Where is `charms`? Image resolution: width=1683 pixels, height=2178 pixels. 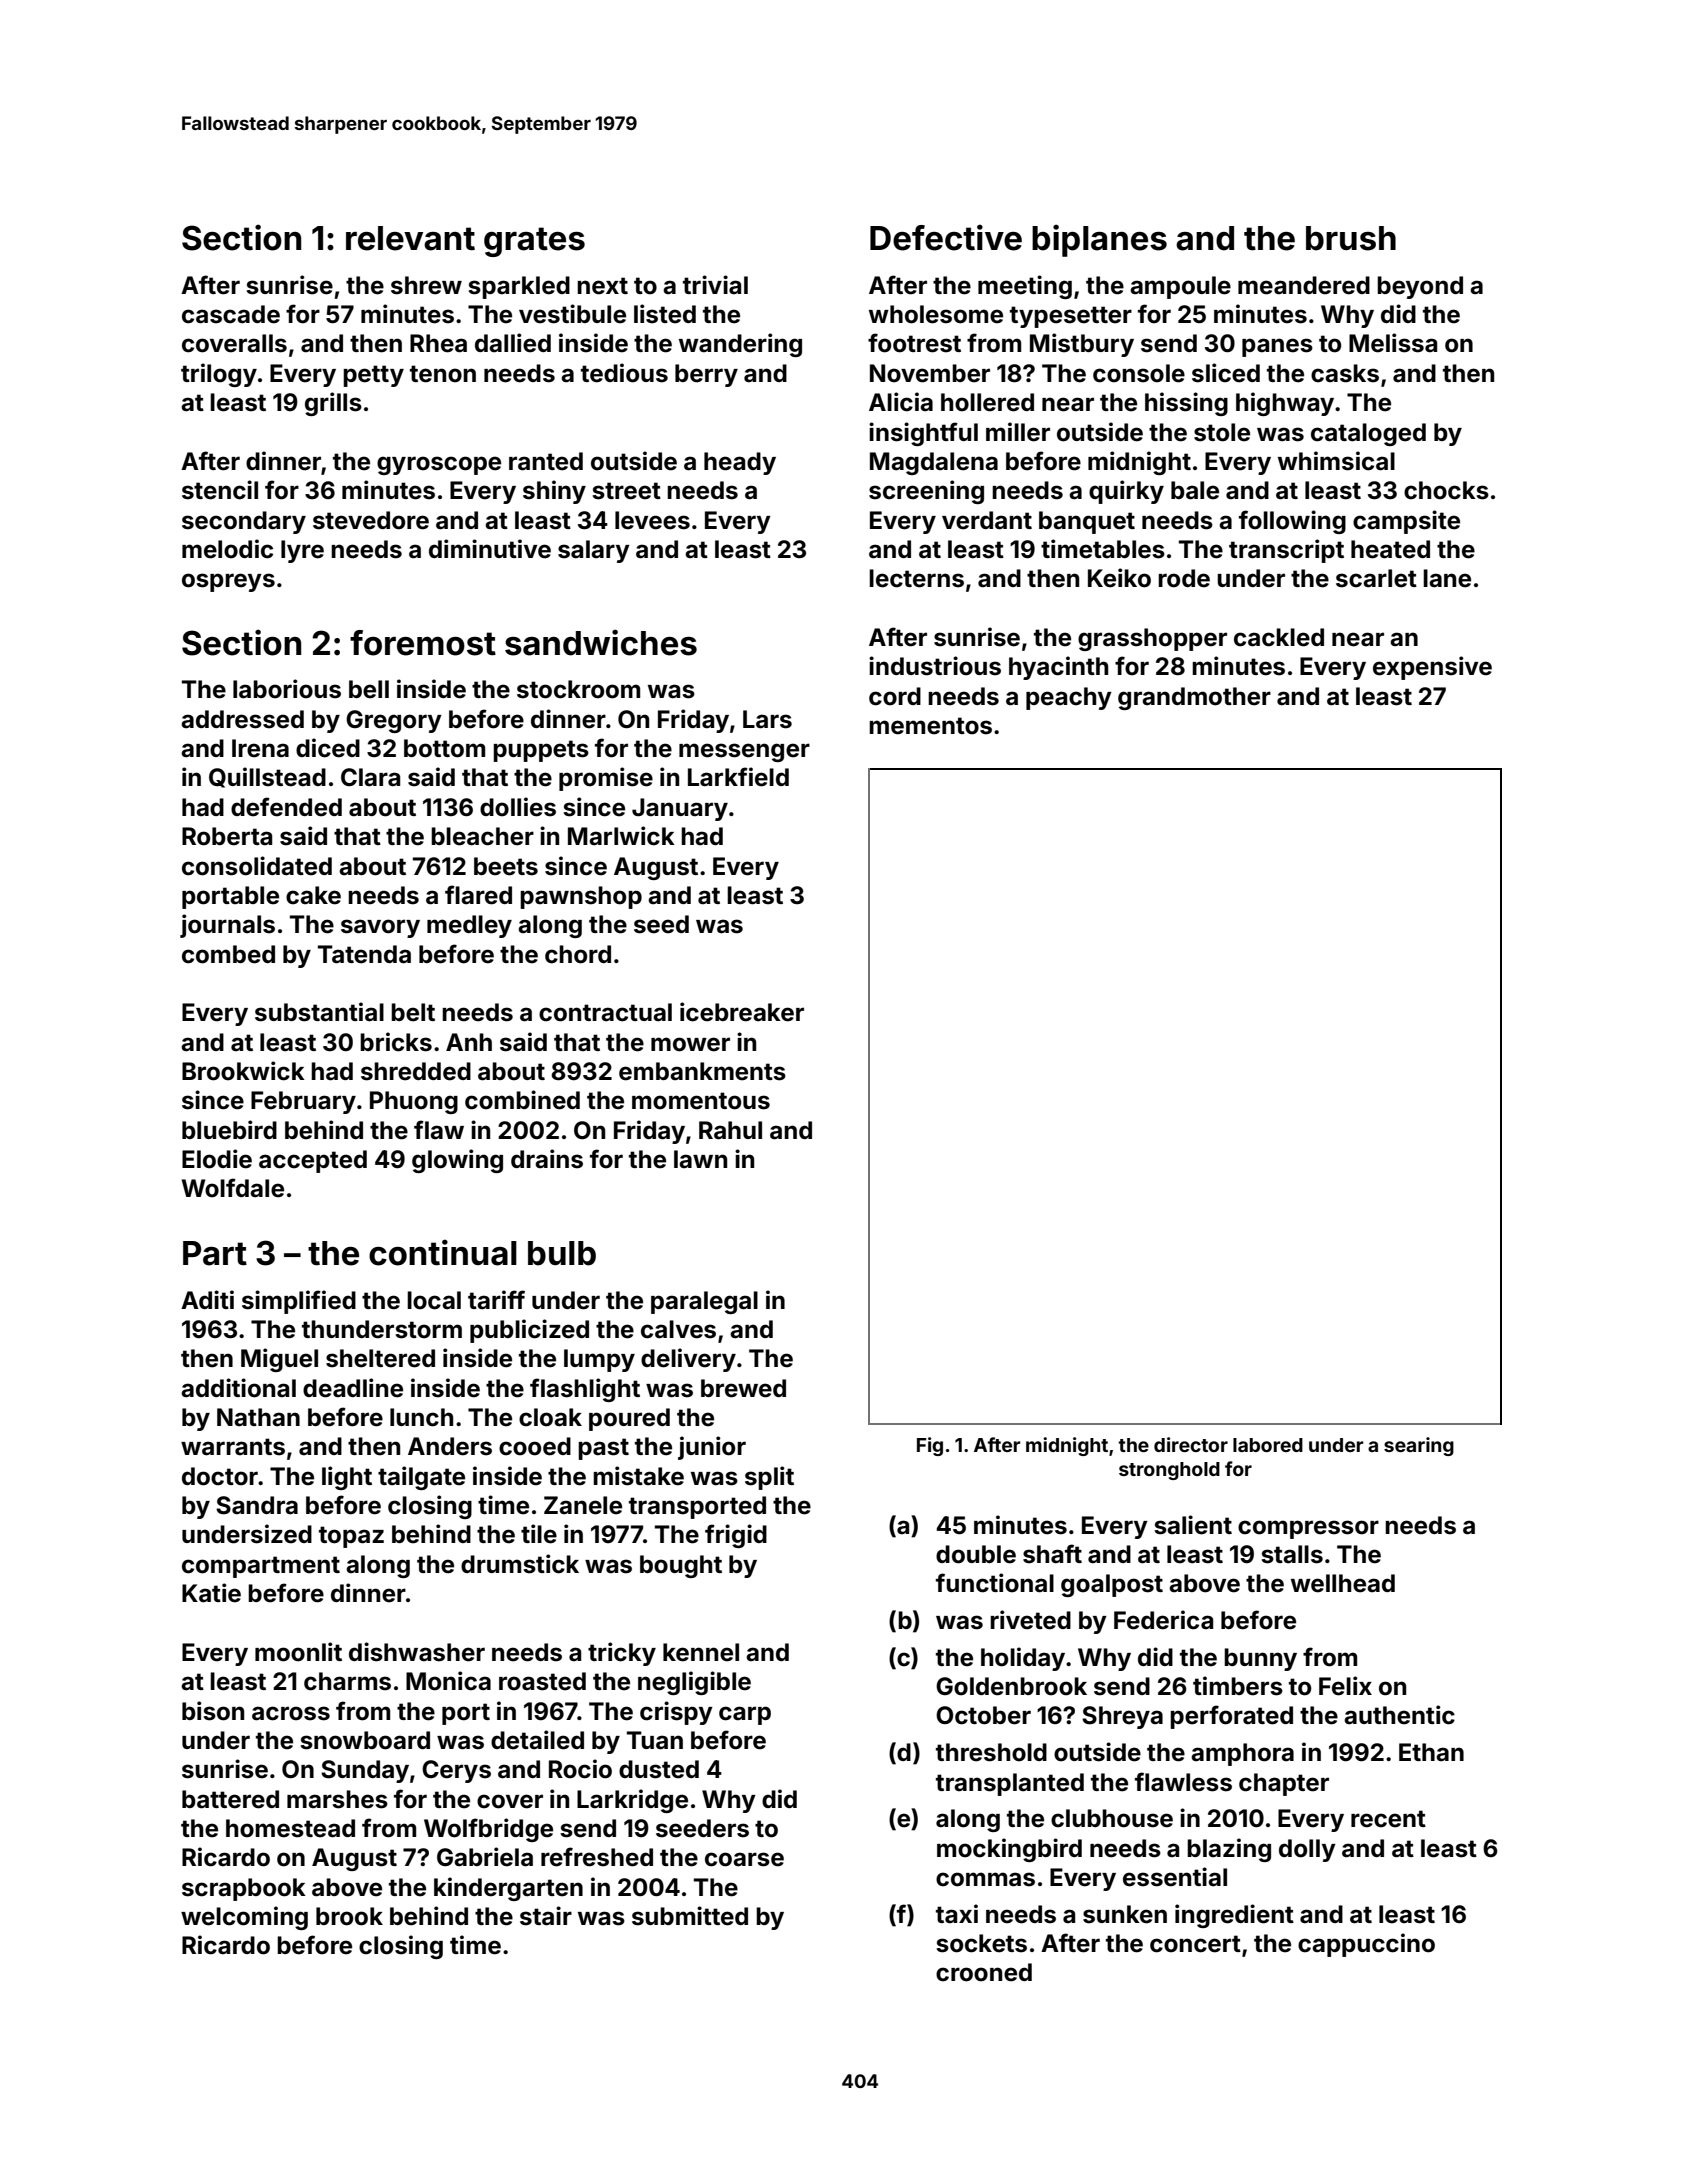
charms is located at coordinates (347, 1681).
